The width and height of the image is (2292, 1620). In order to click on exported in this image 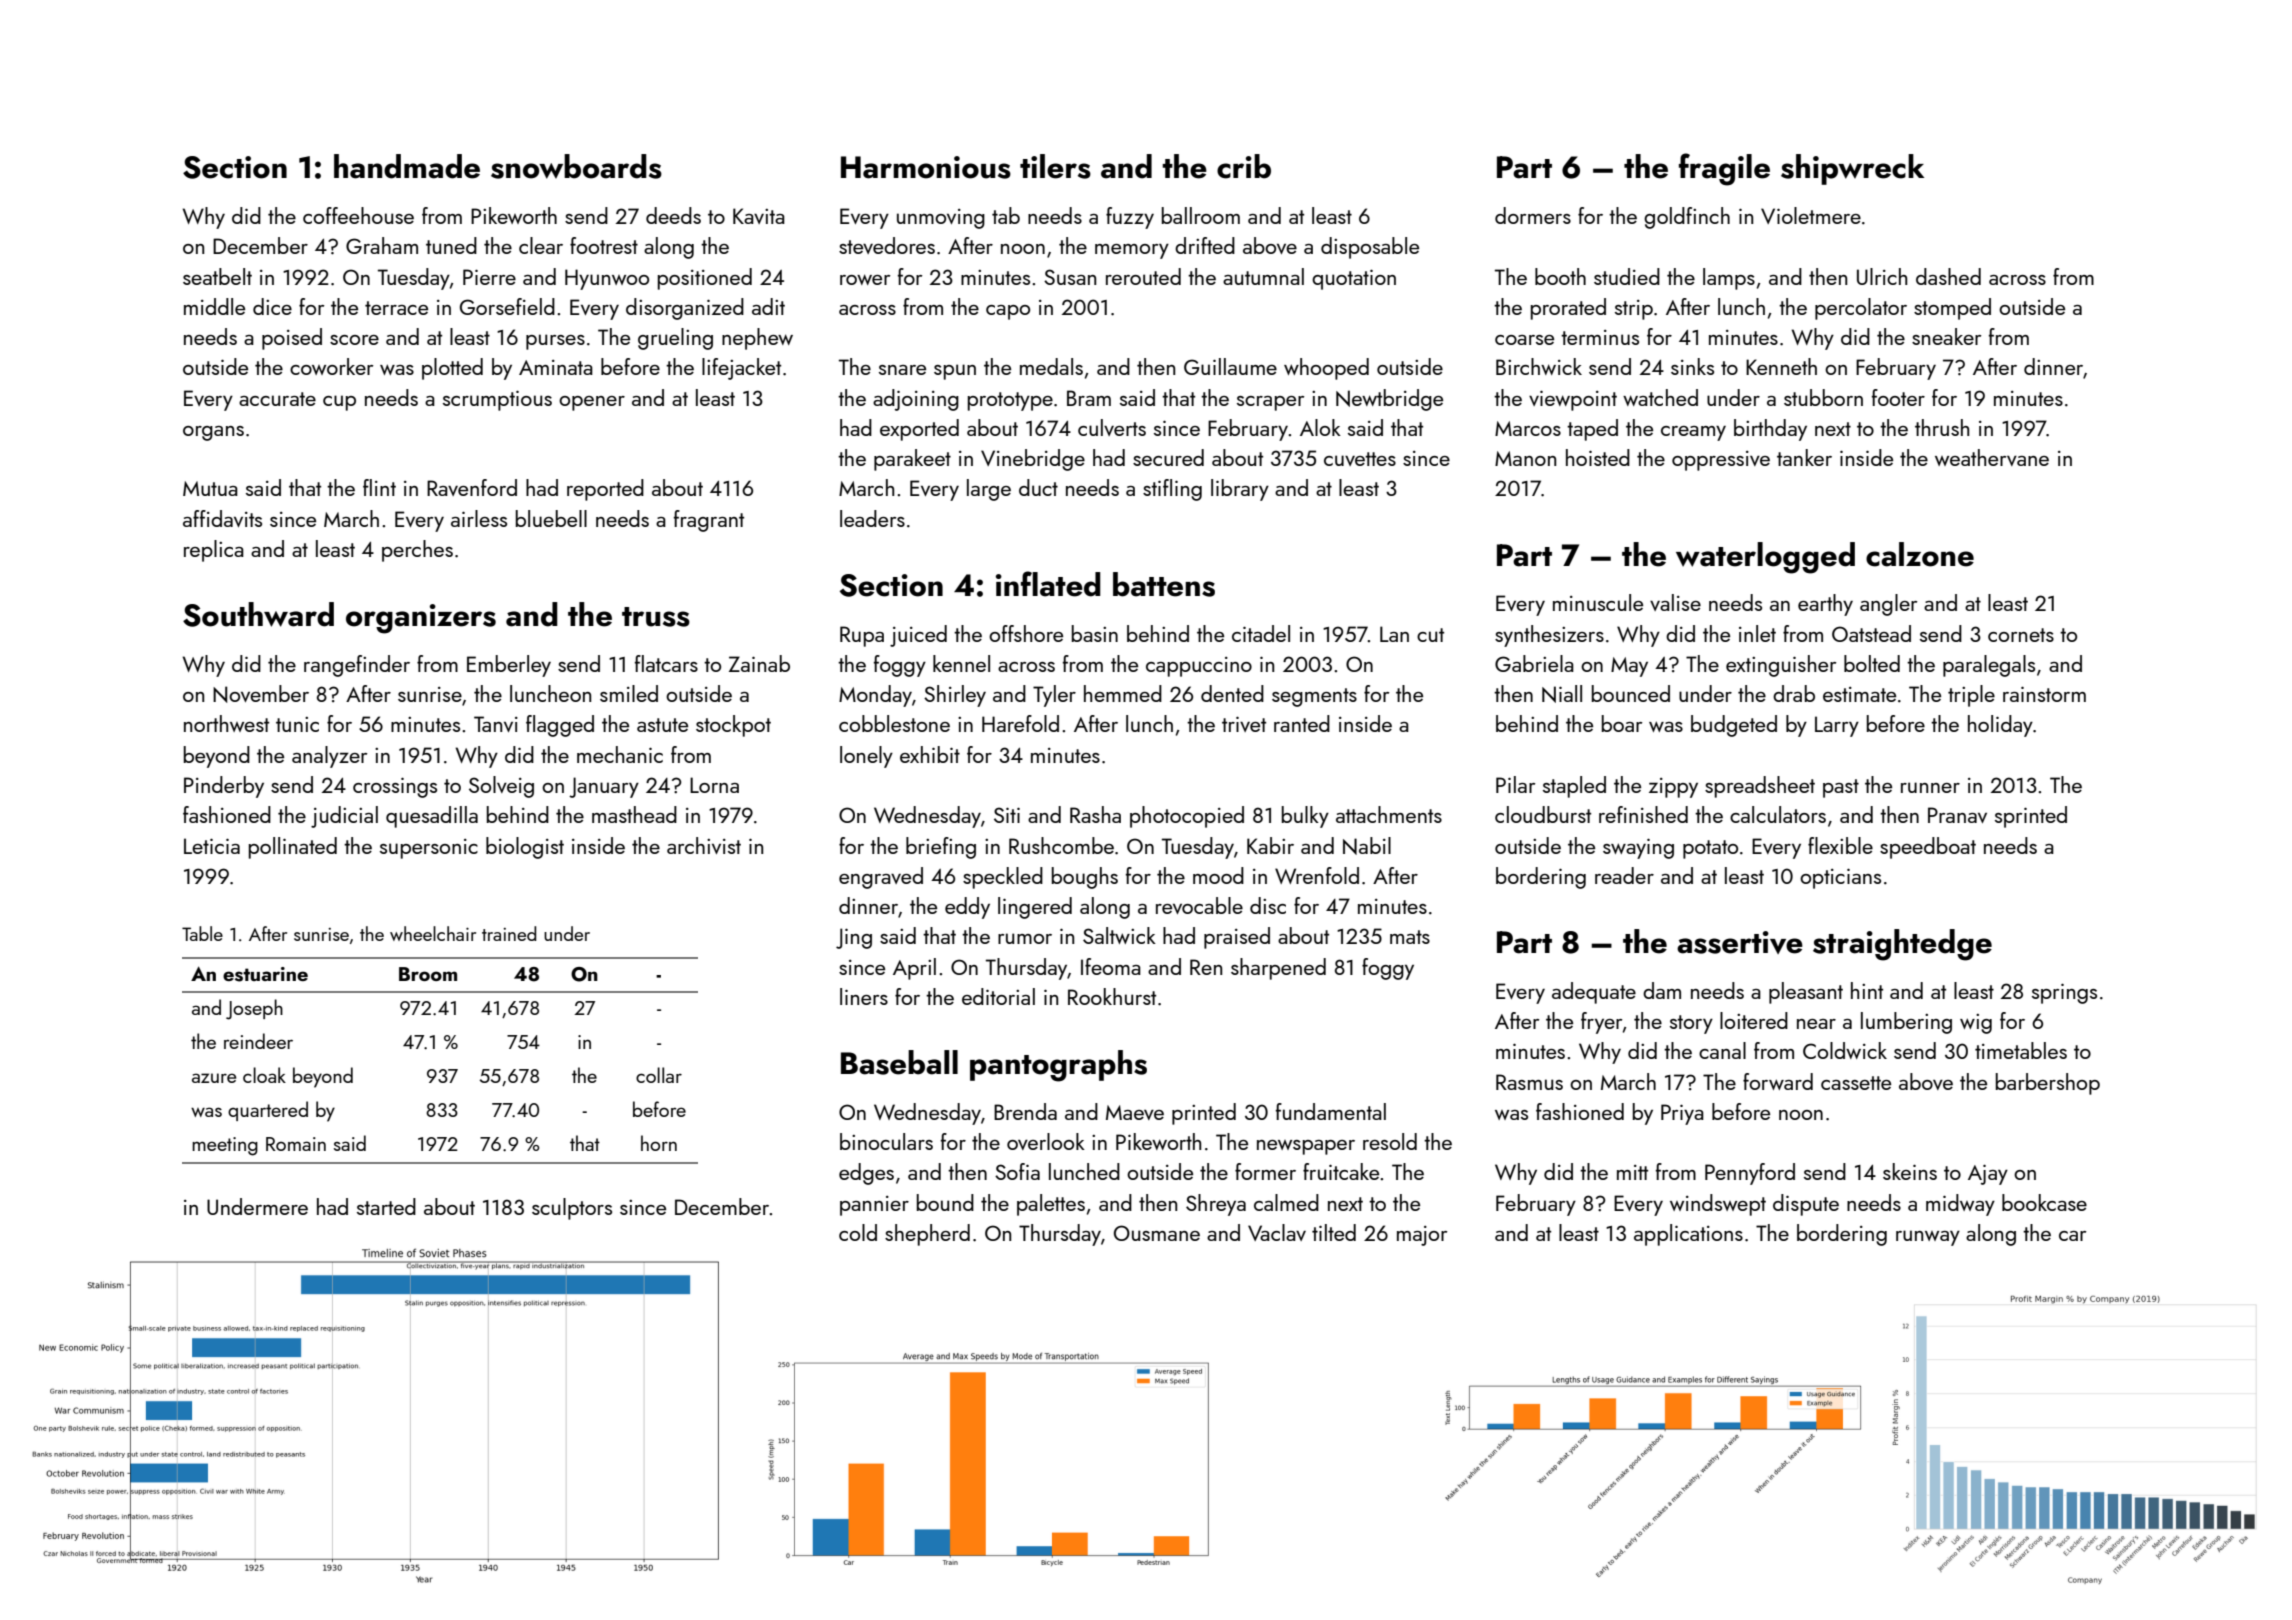, I will do `click(919, 430)`.
